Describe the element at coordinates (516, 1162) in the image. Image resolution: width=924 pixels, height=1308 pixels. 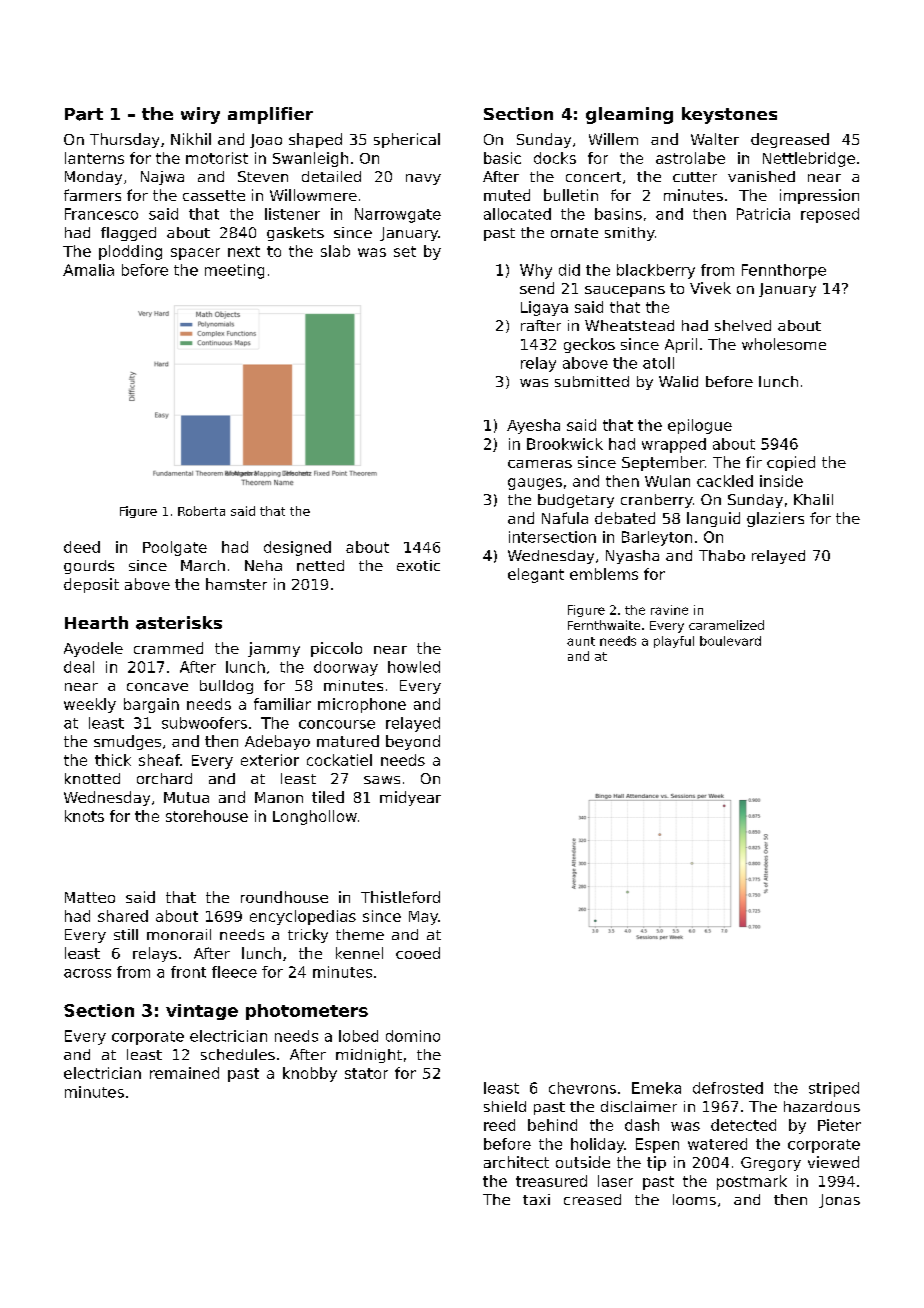
I see `architect` at that location.
